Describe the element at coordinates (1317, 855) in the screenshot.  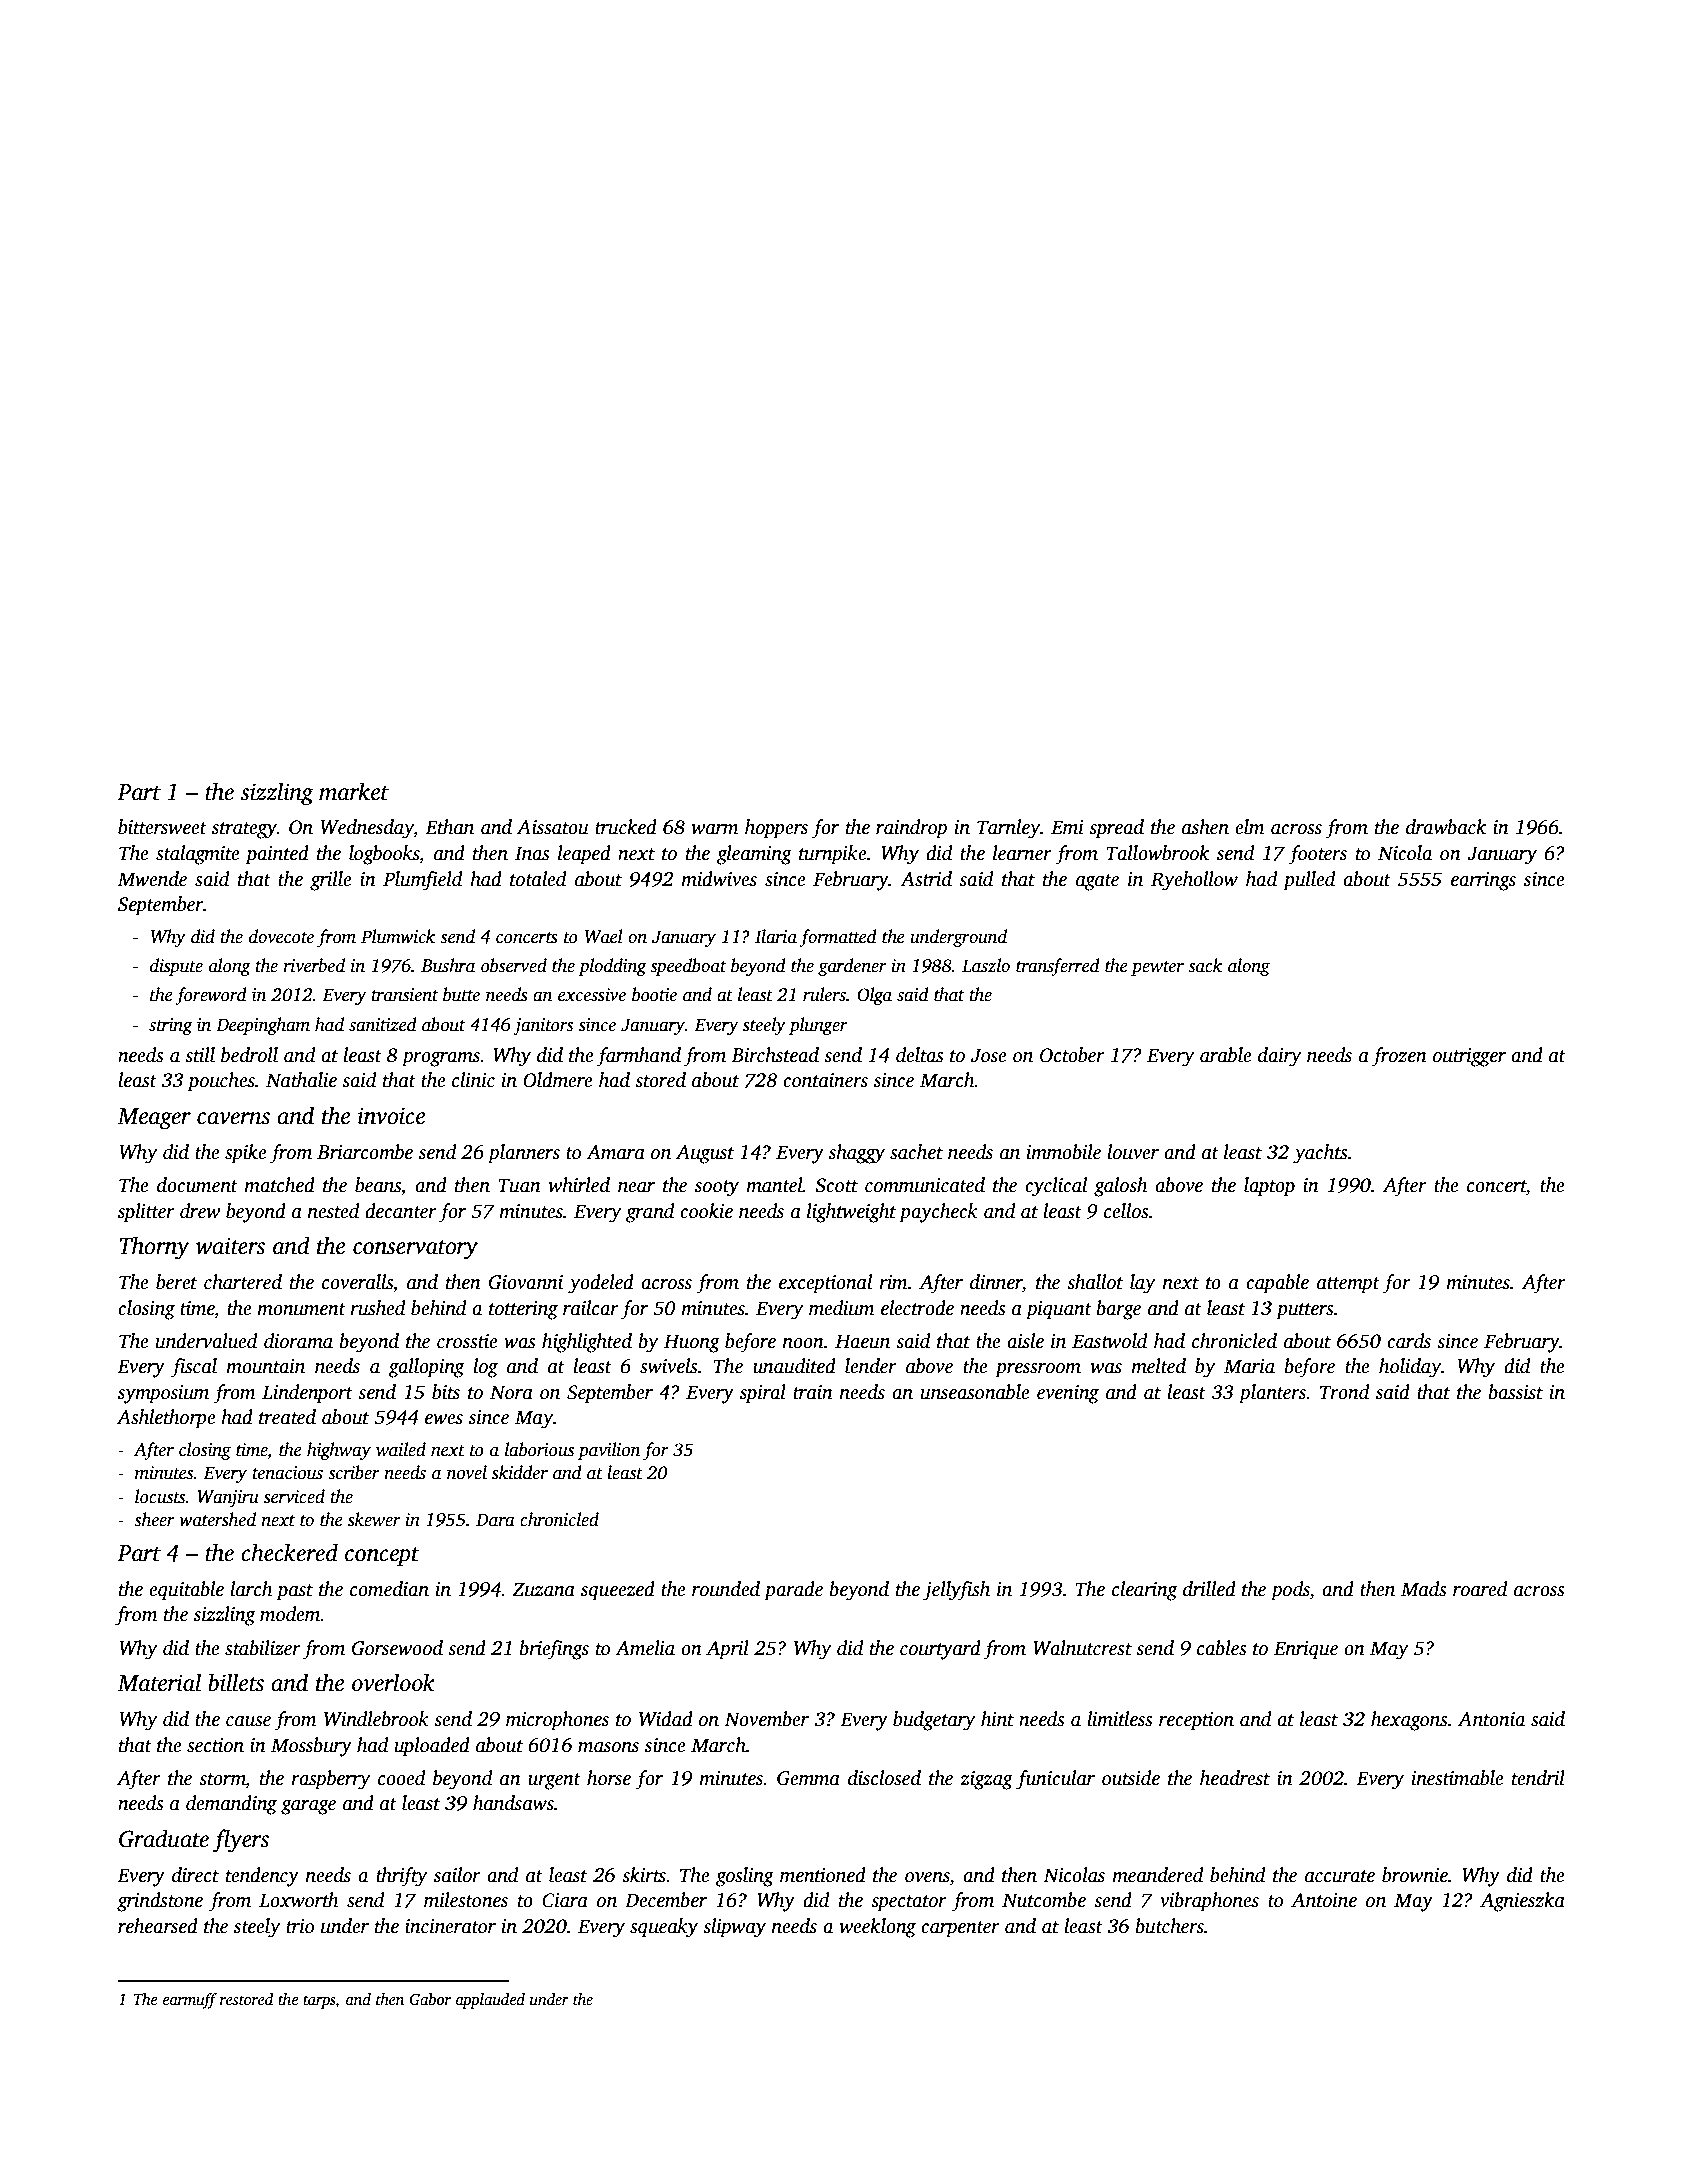
I see `footers` at that location.
